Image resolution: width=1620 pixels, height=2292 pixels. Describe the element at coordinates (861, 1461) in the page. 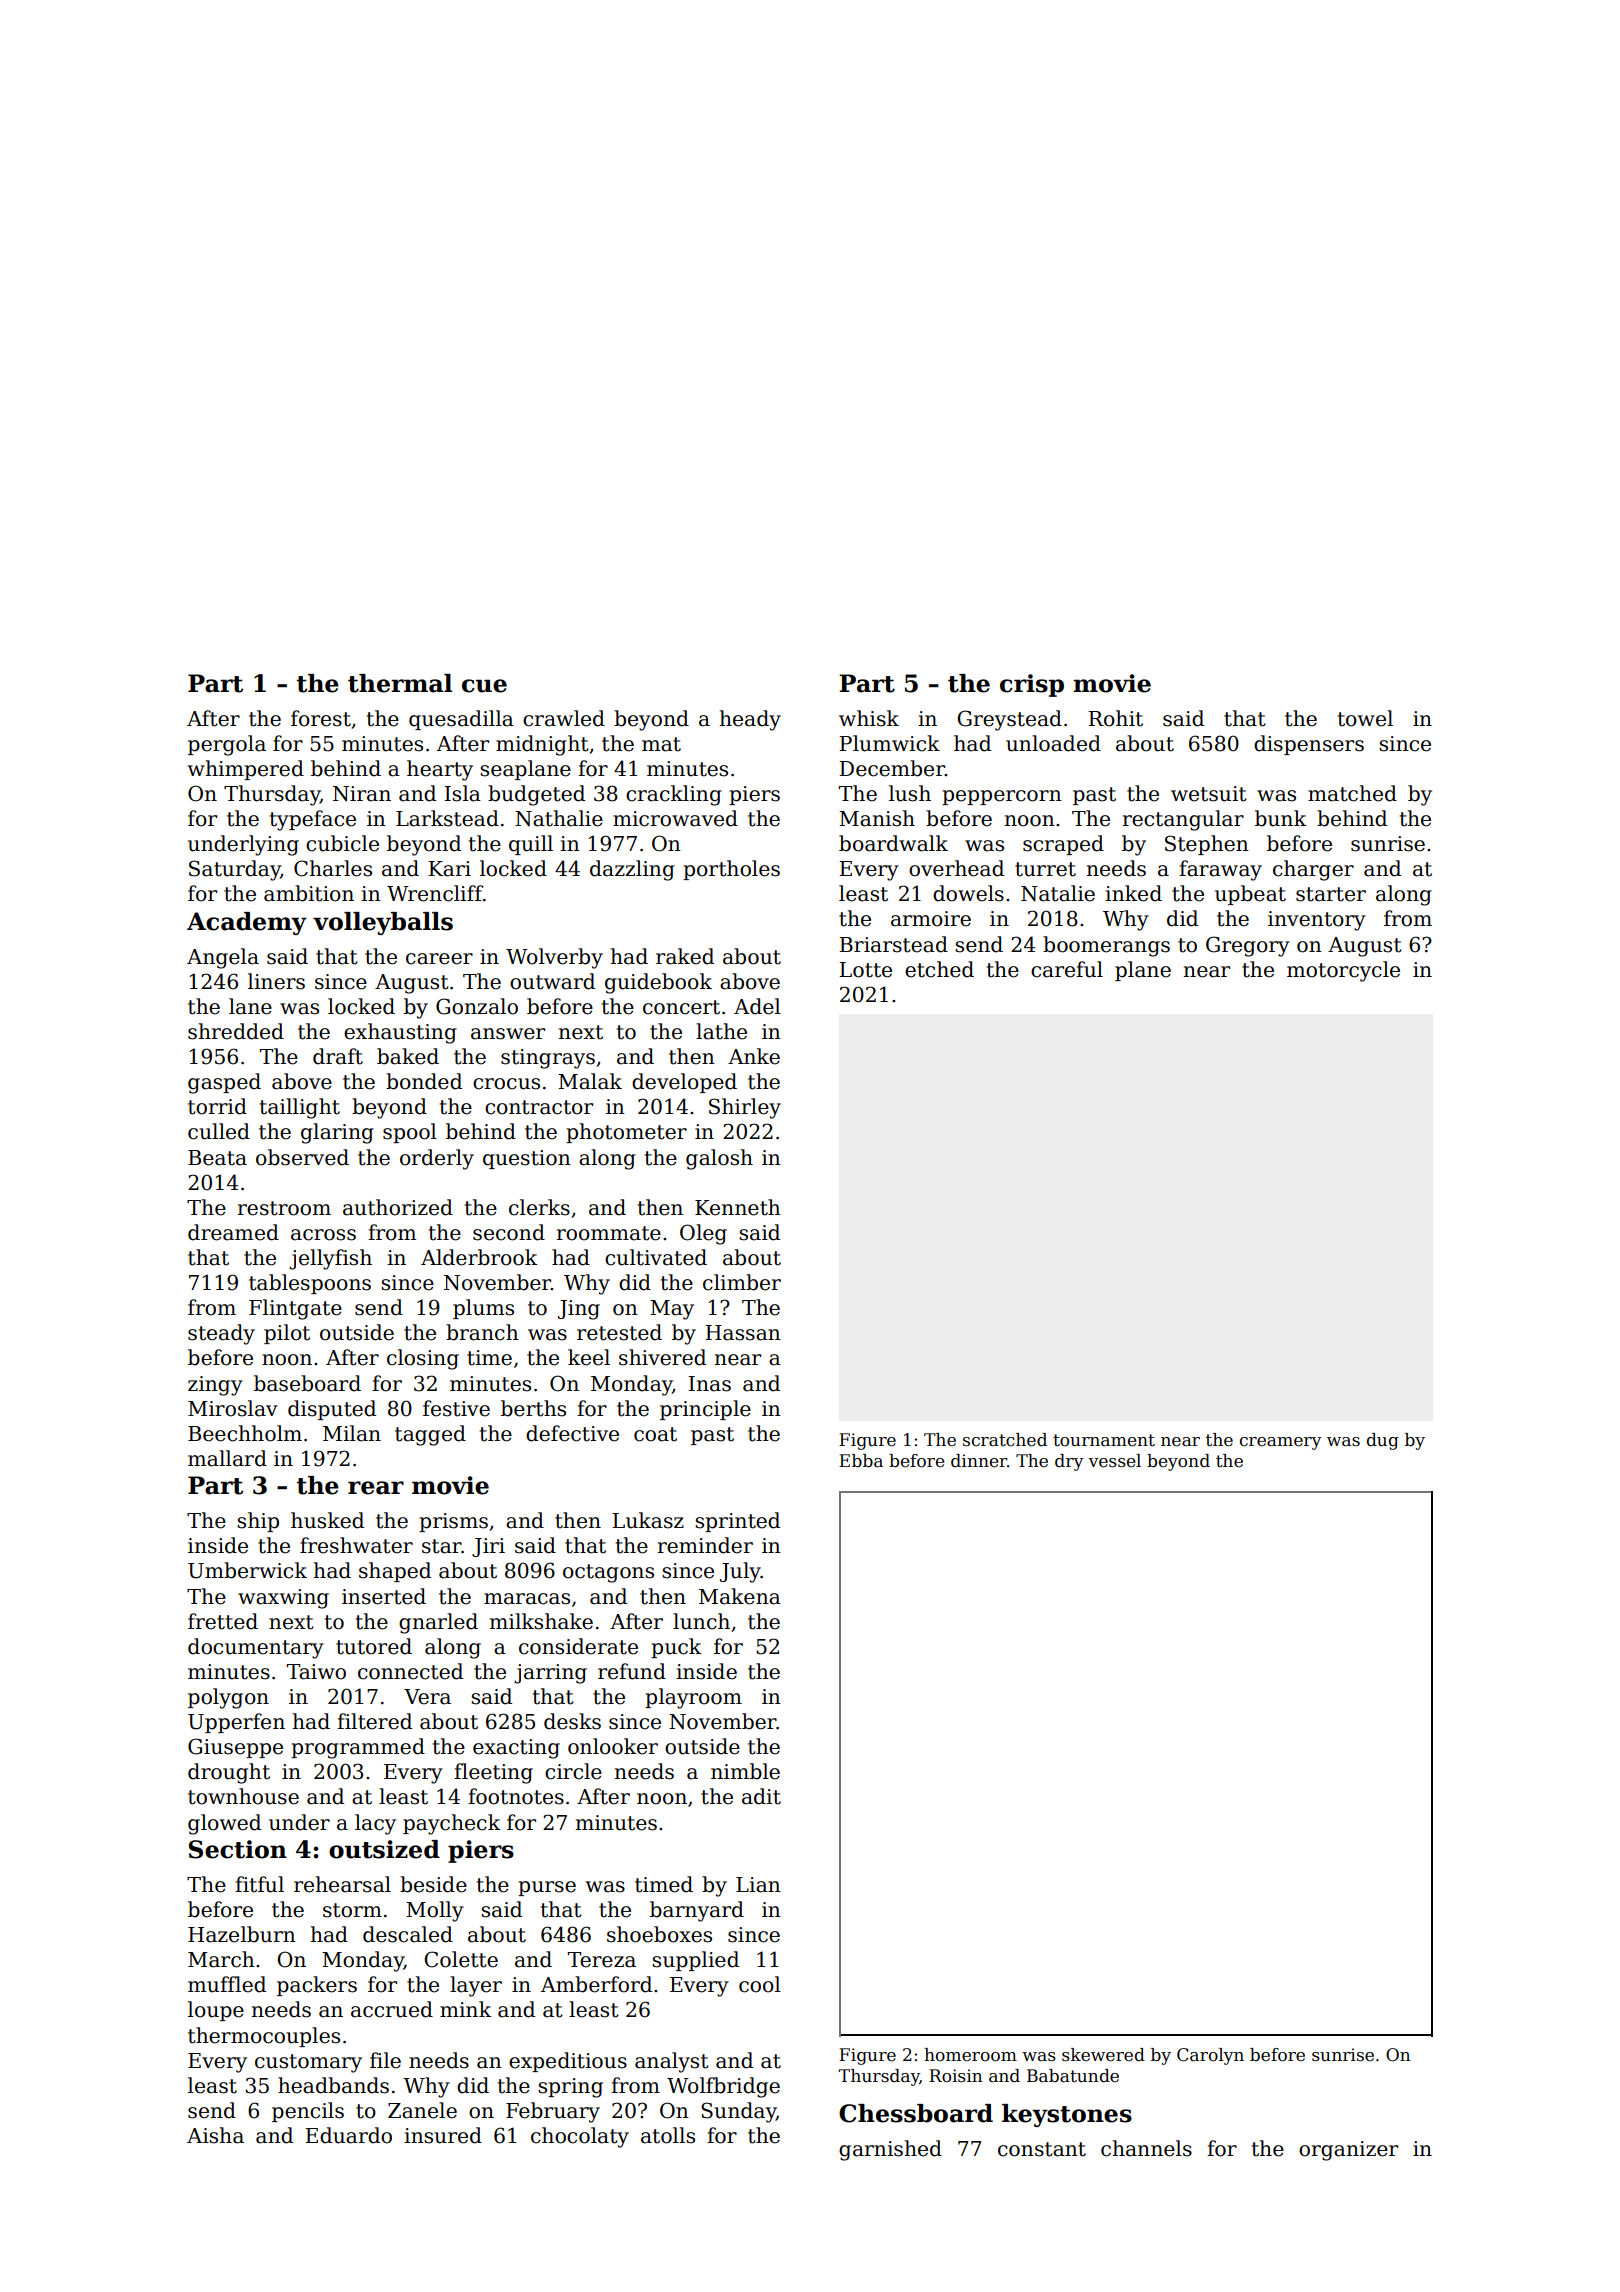

I see `Ebba` at that location.
